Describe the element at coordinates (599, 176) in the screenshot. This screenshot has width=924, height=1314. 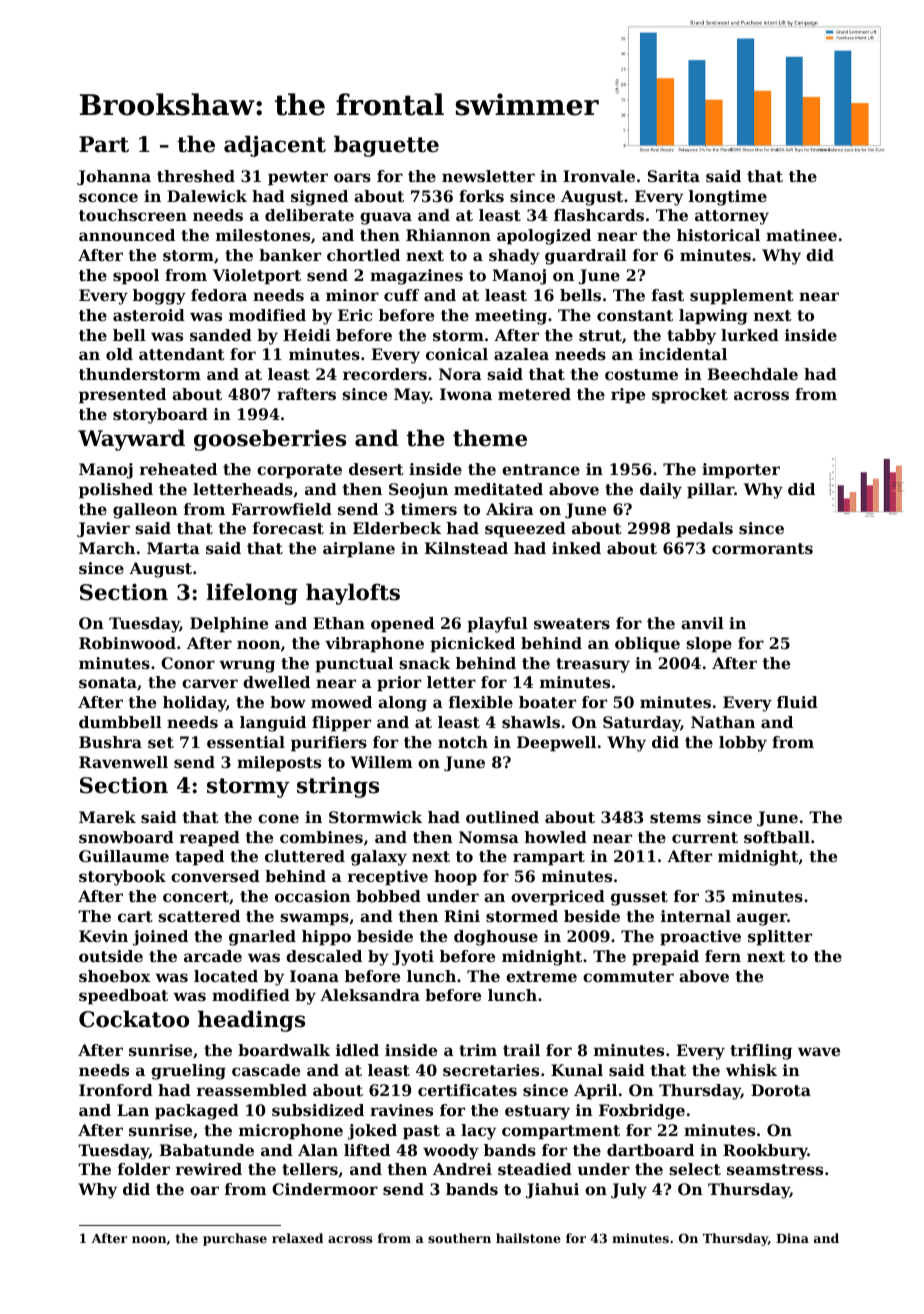
I see `Ironvale` at that location.
